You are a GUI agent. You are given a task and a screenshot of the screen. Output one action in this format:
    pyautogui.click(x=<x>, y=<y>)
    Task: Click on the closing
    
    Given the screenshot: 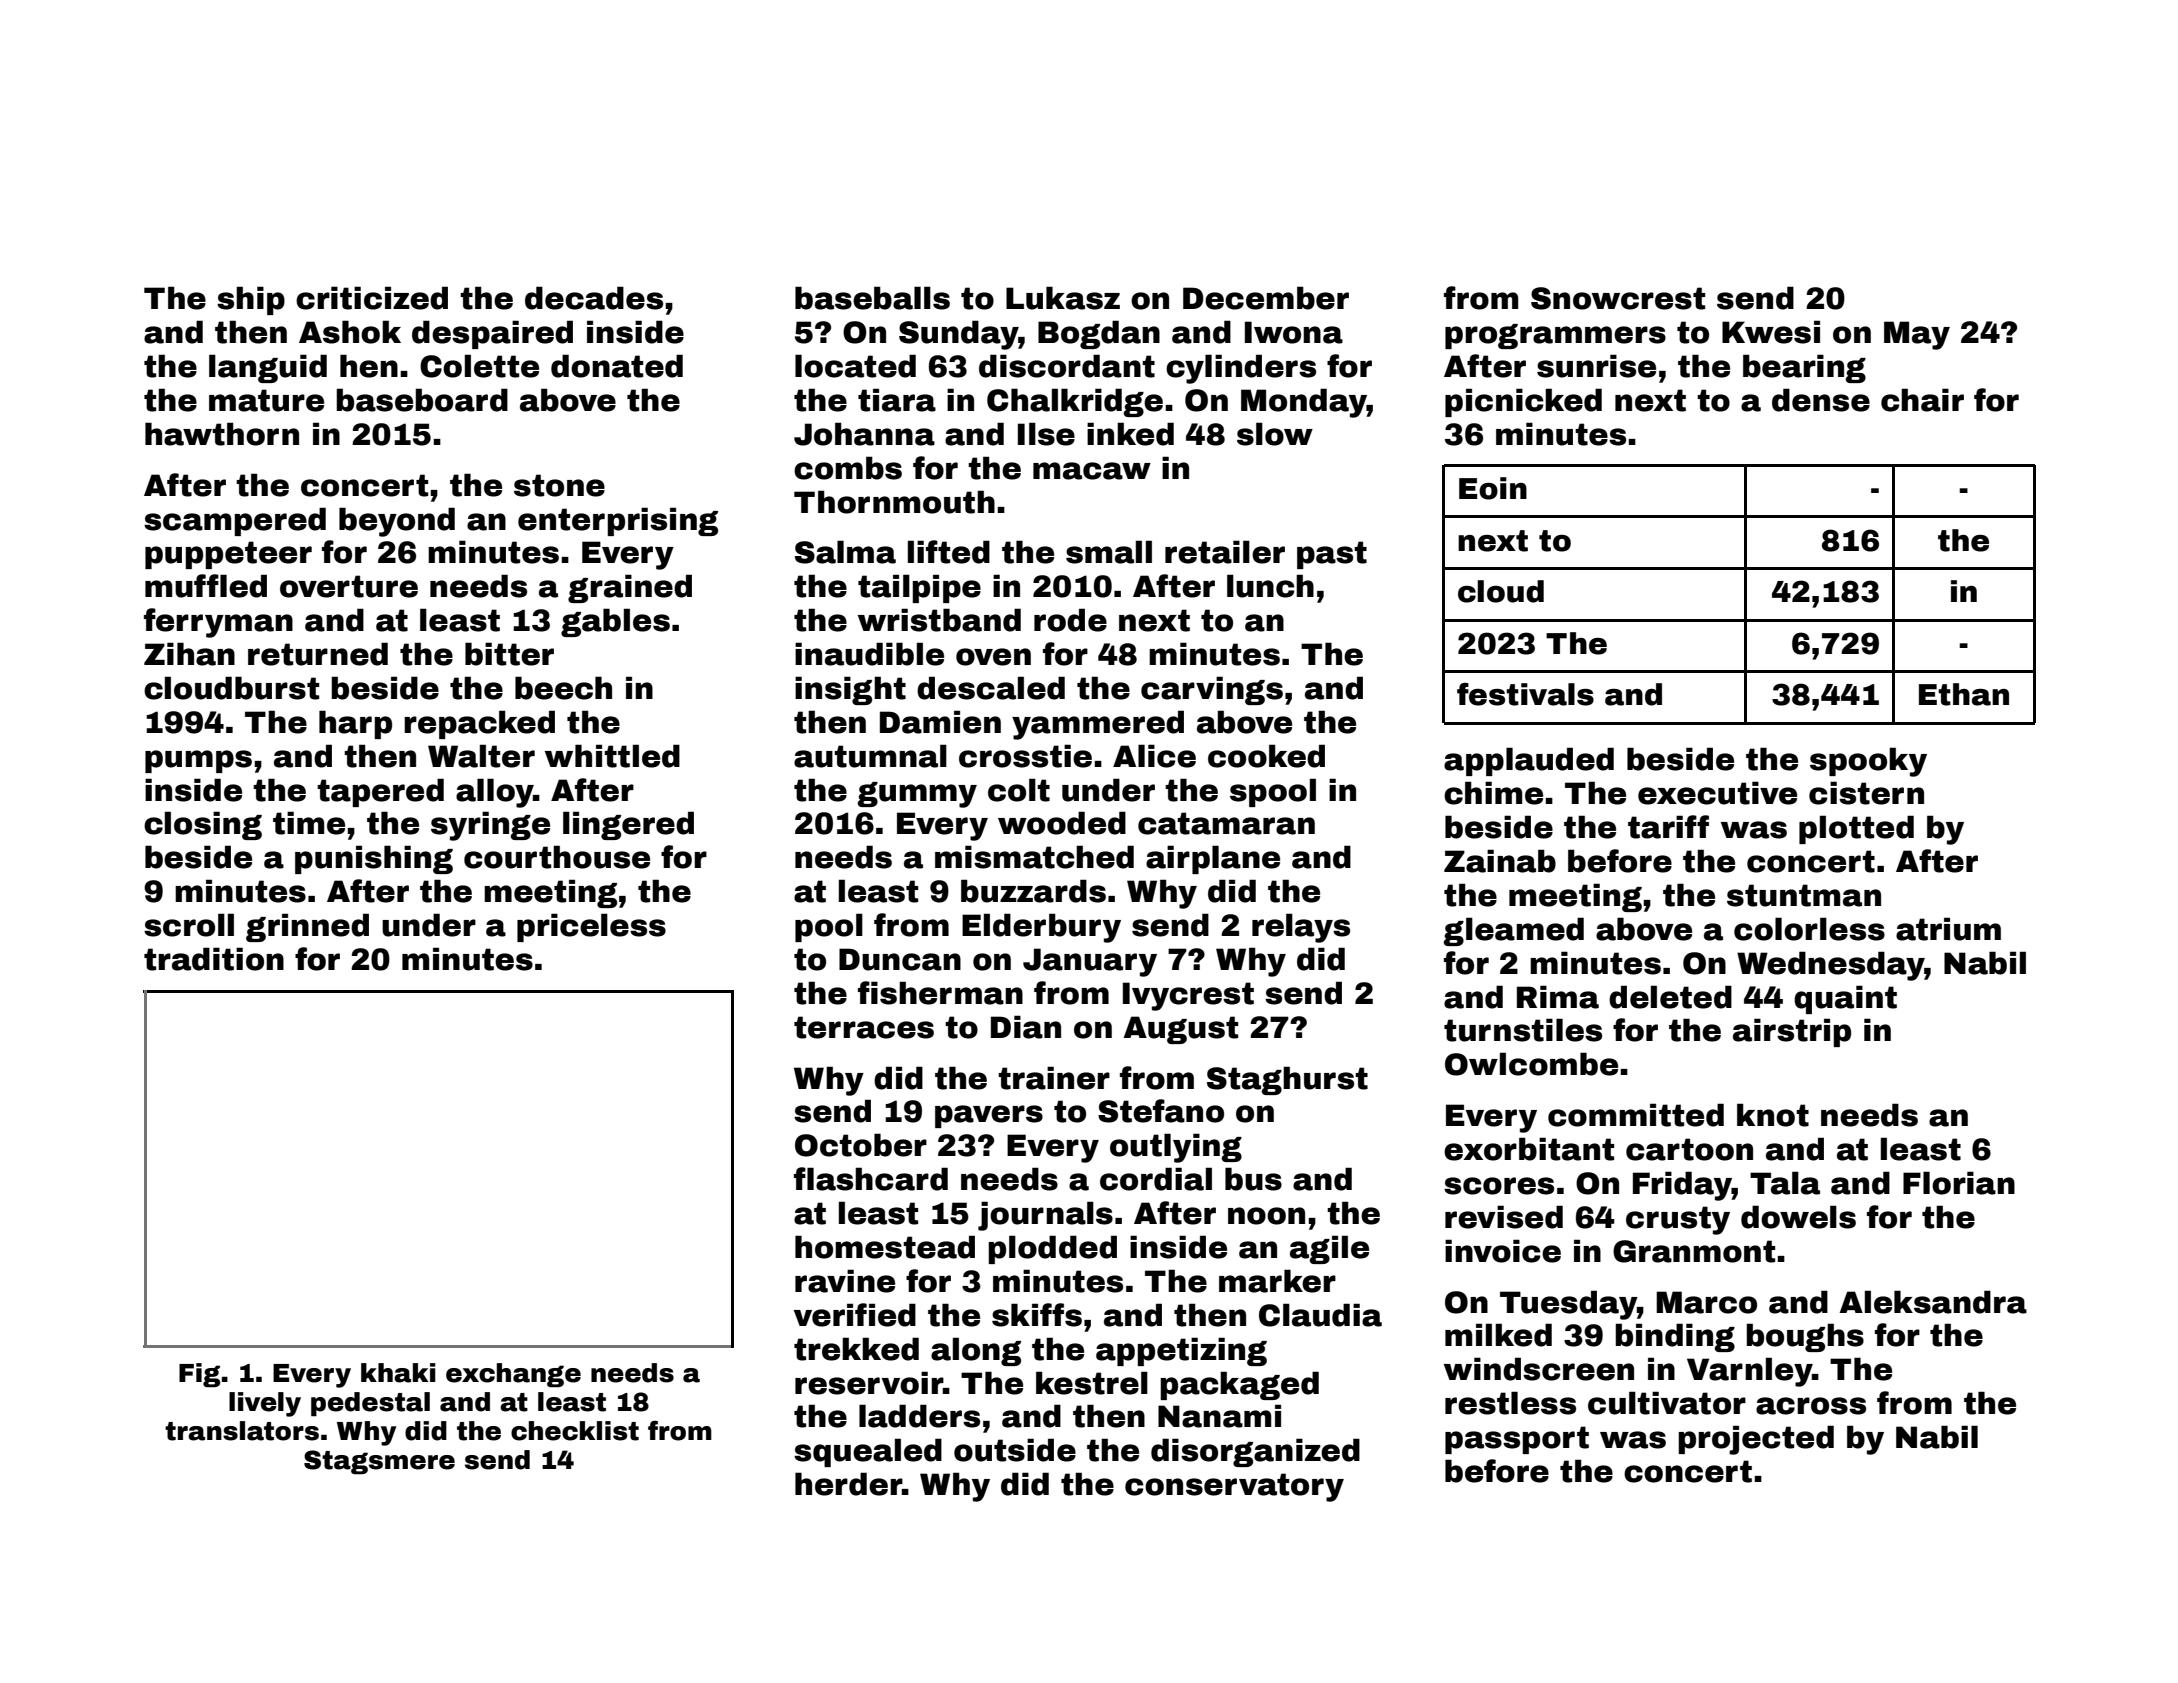 What is the action you would take?
    pyautogui.click(x=203, y=825)
